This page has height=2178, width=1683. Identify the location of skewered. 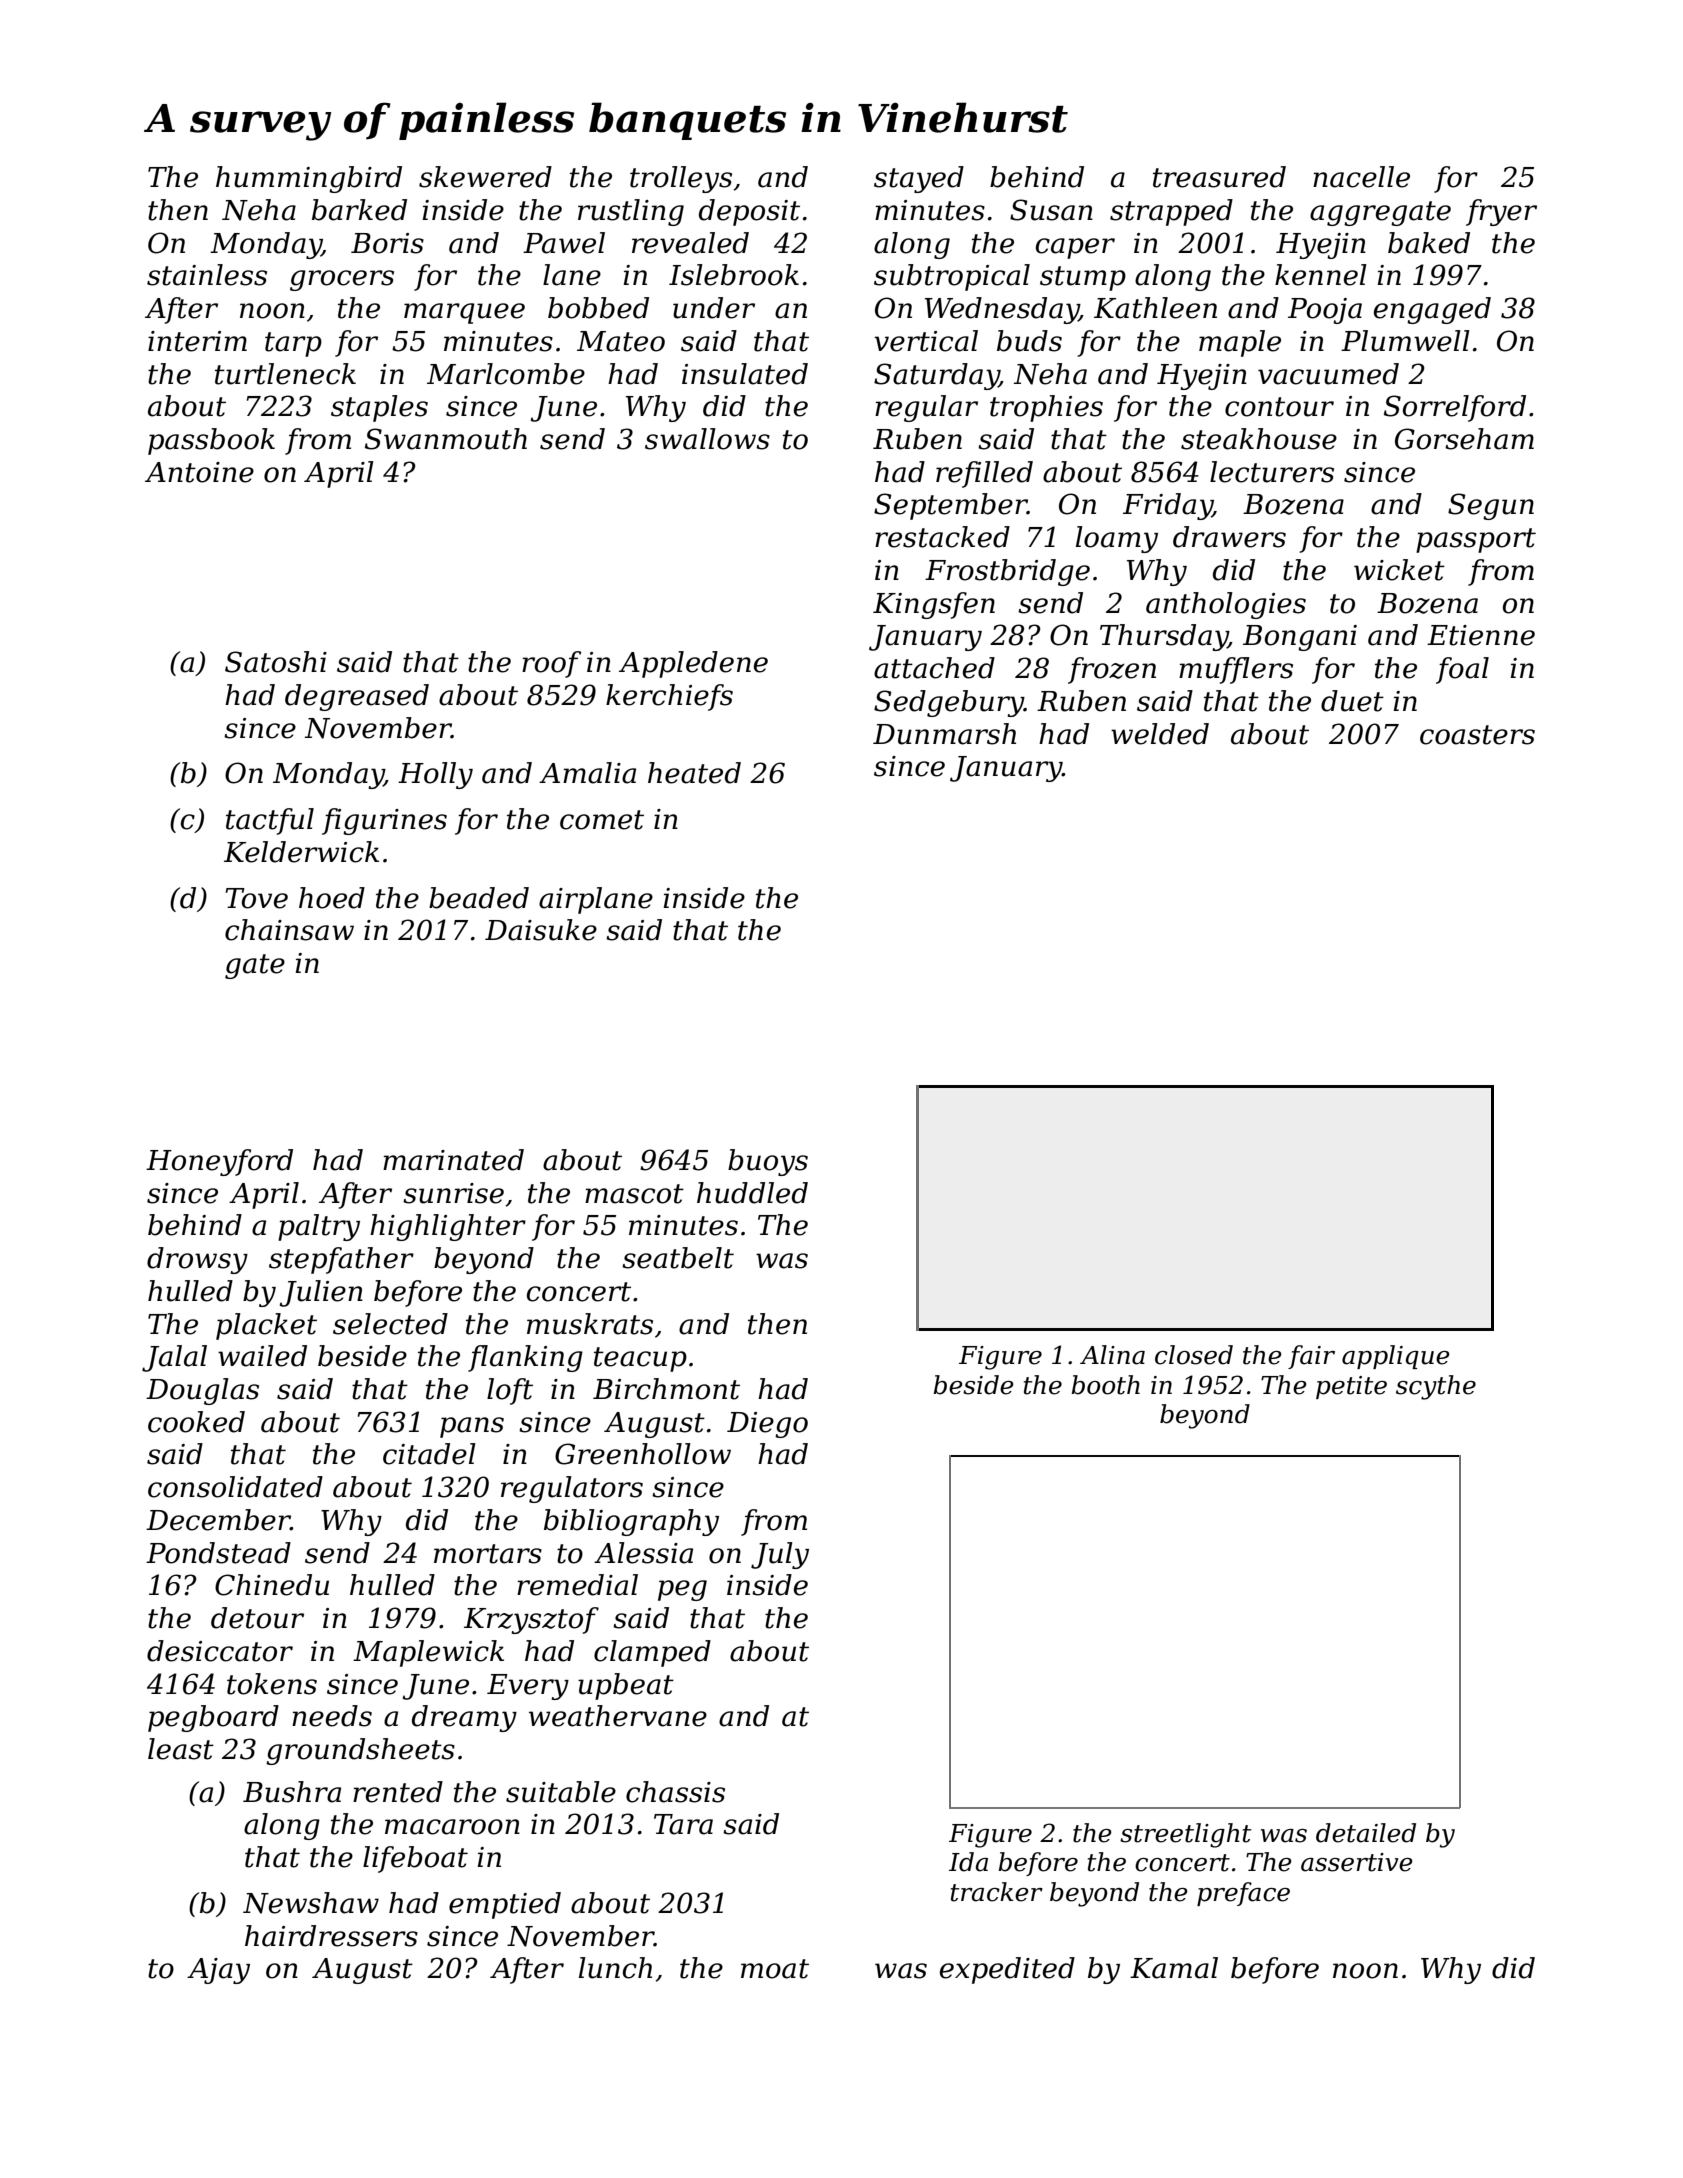
(485, 177).
